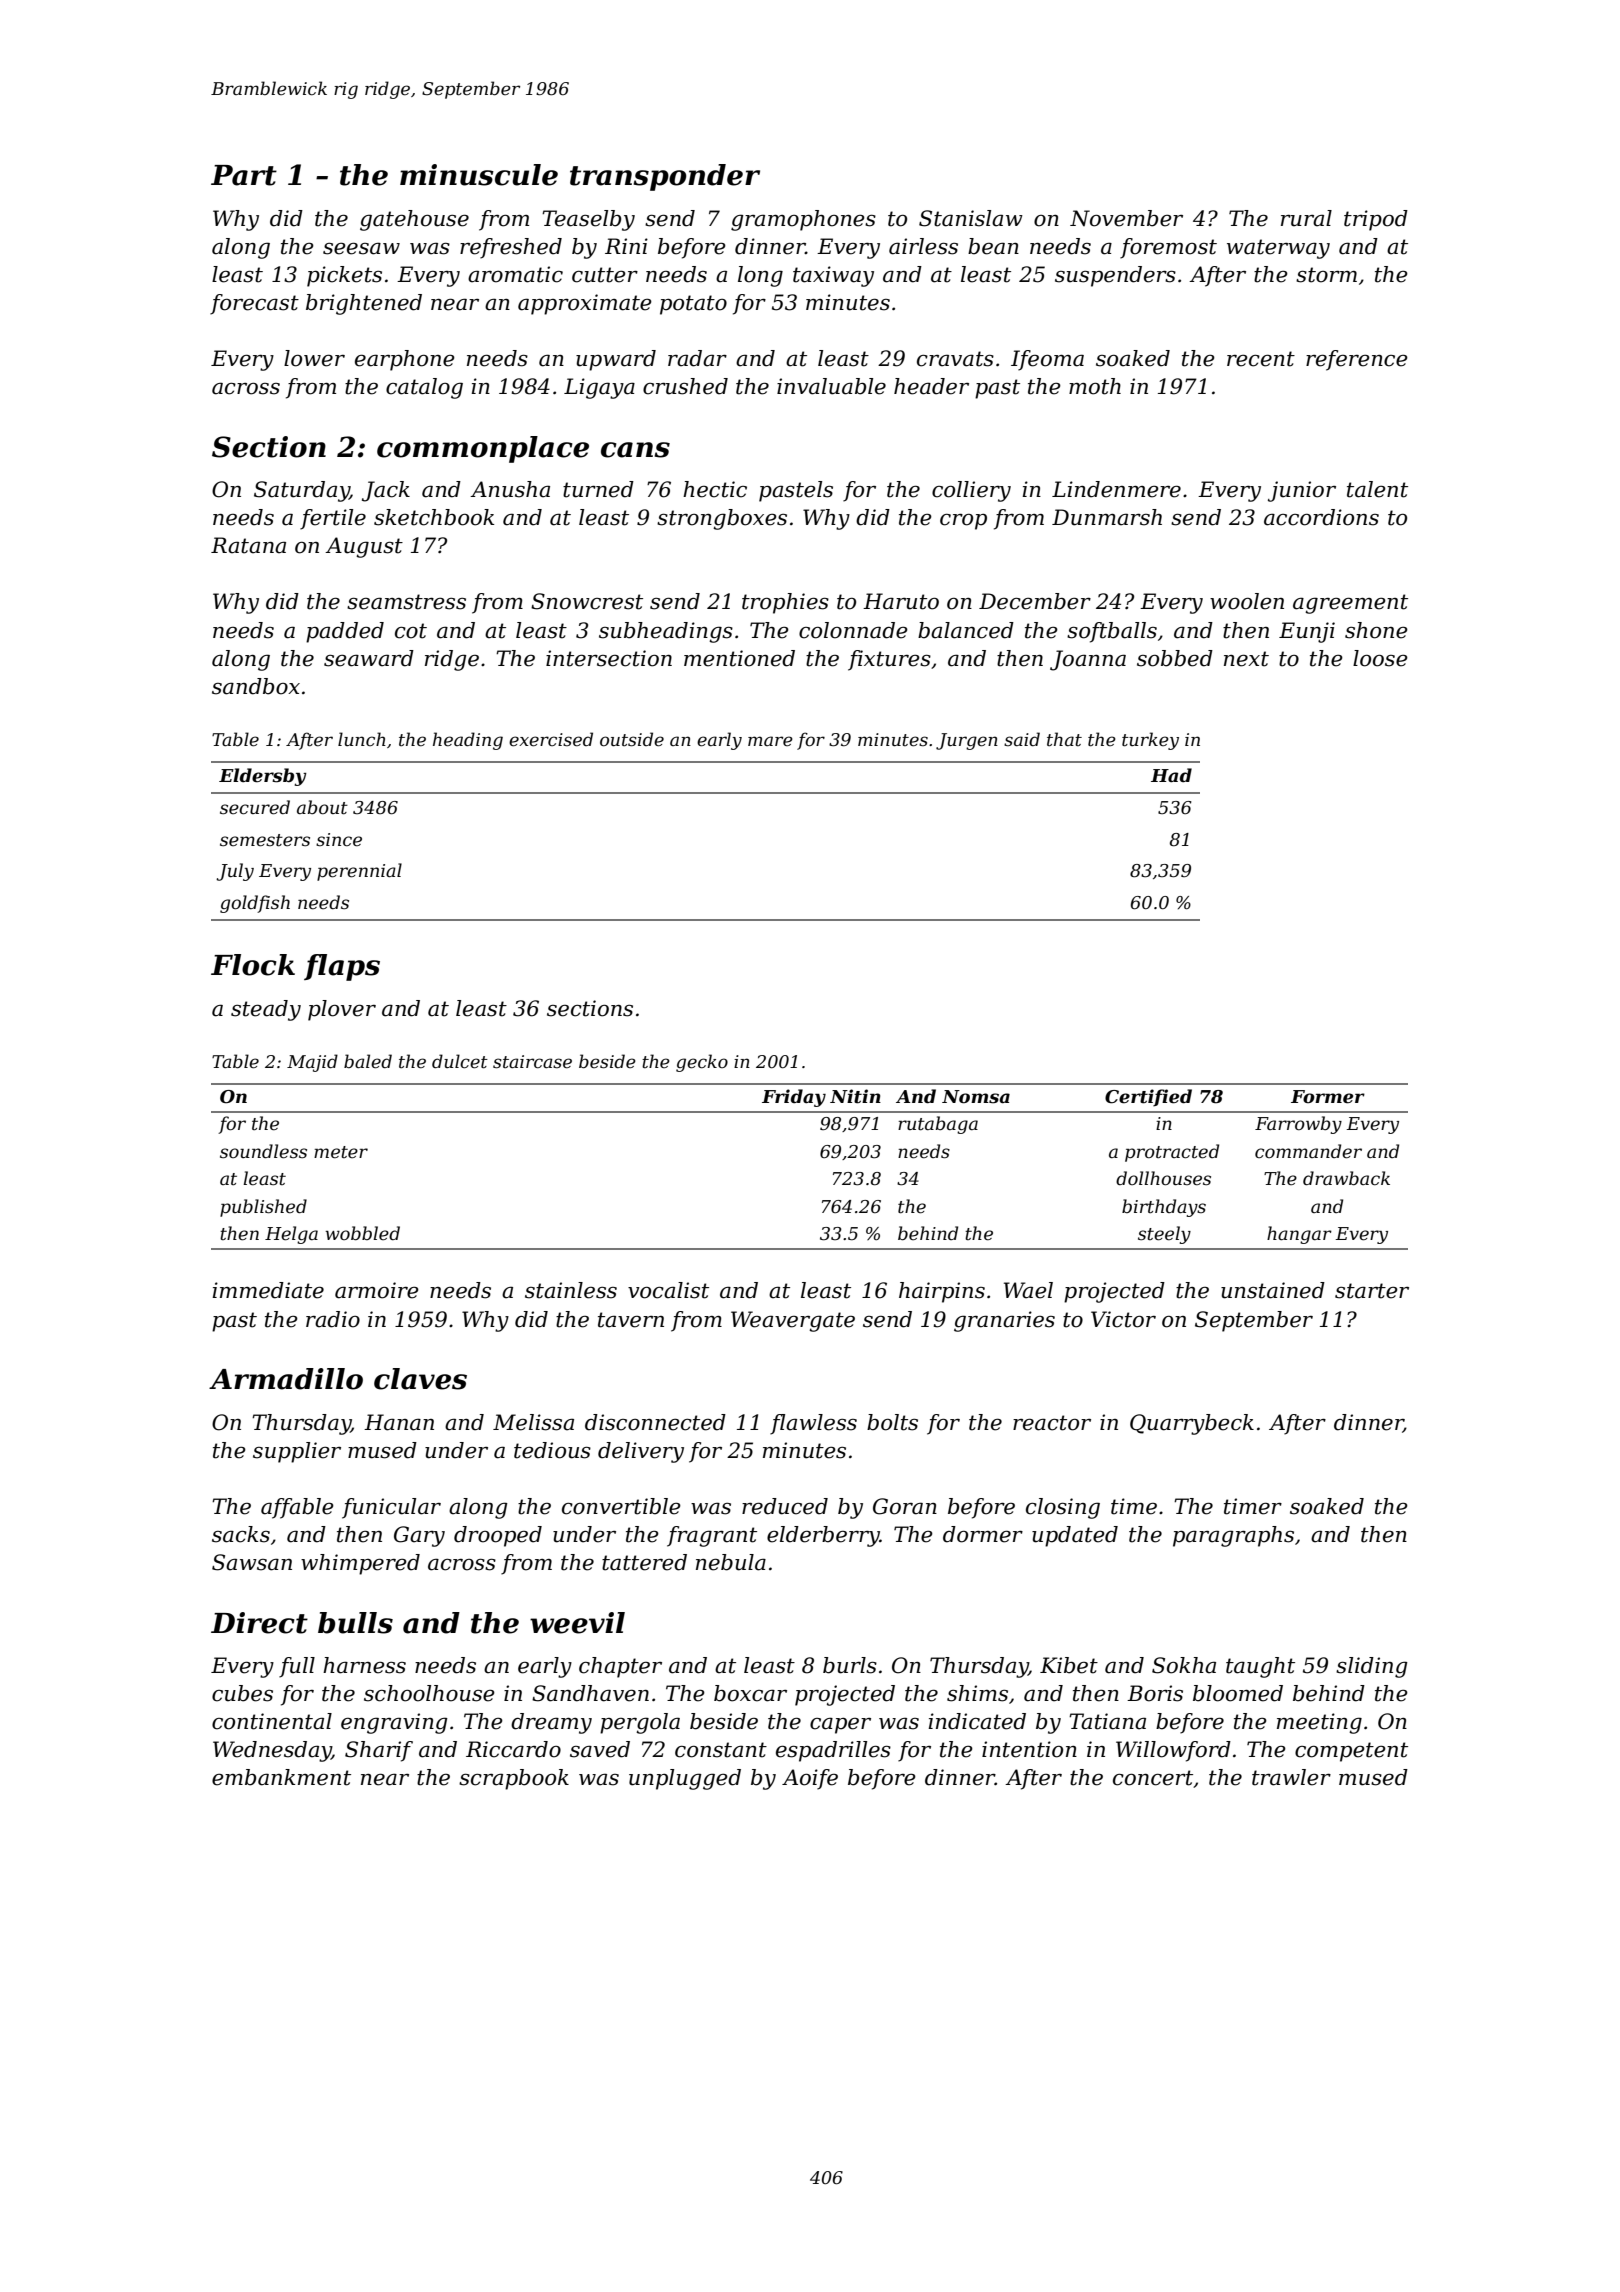  Describe the element at coordinates (1126, 218) in the screenshot. I see `November` at that location.
